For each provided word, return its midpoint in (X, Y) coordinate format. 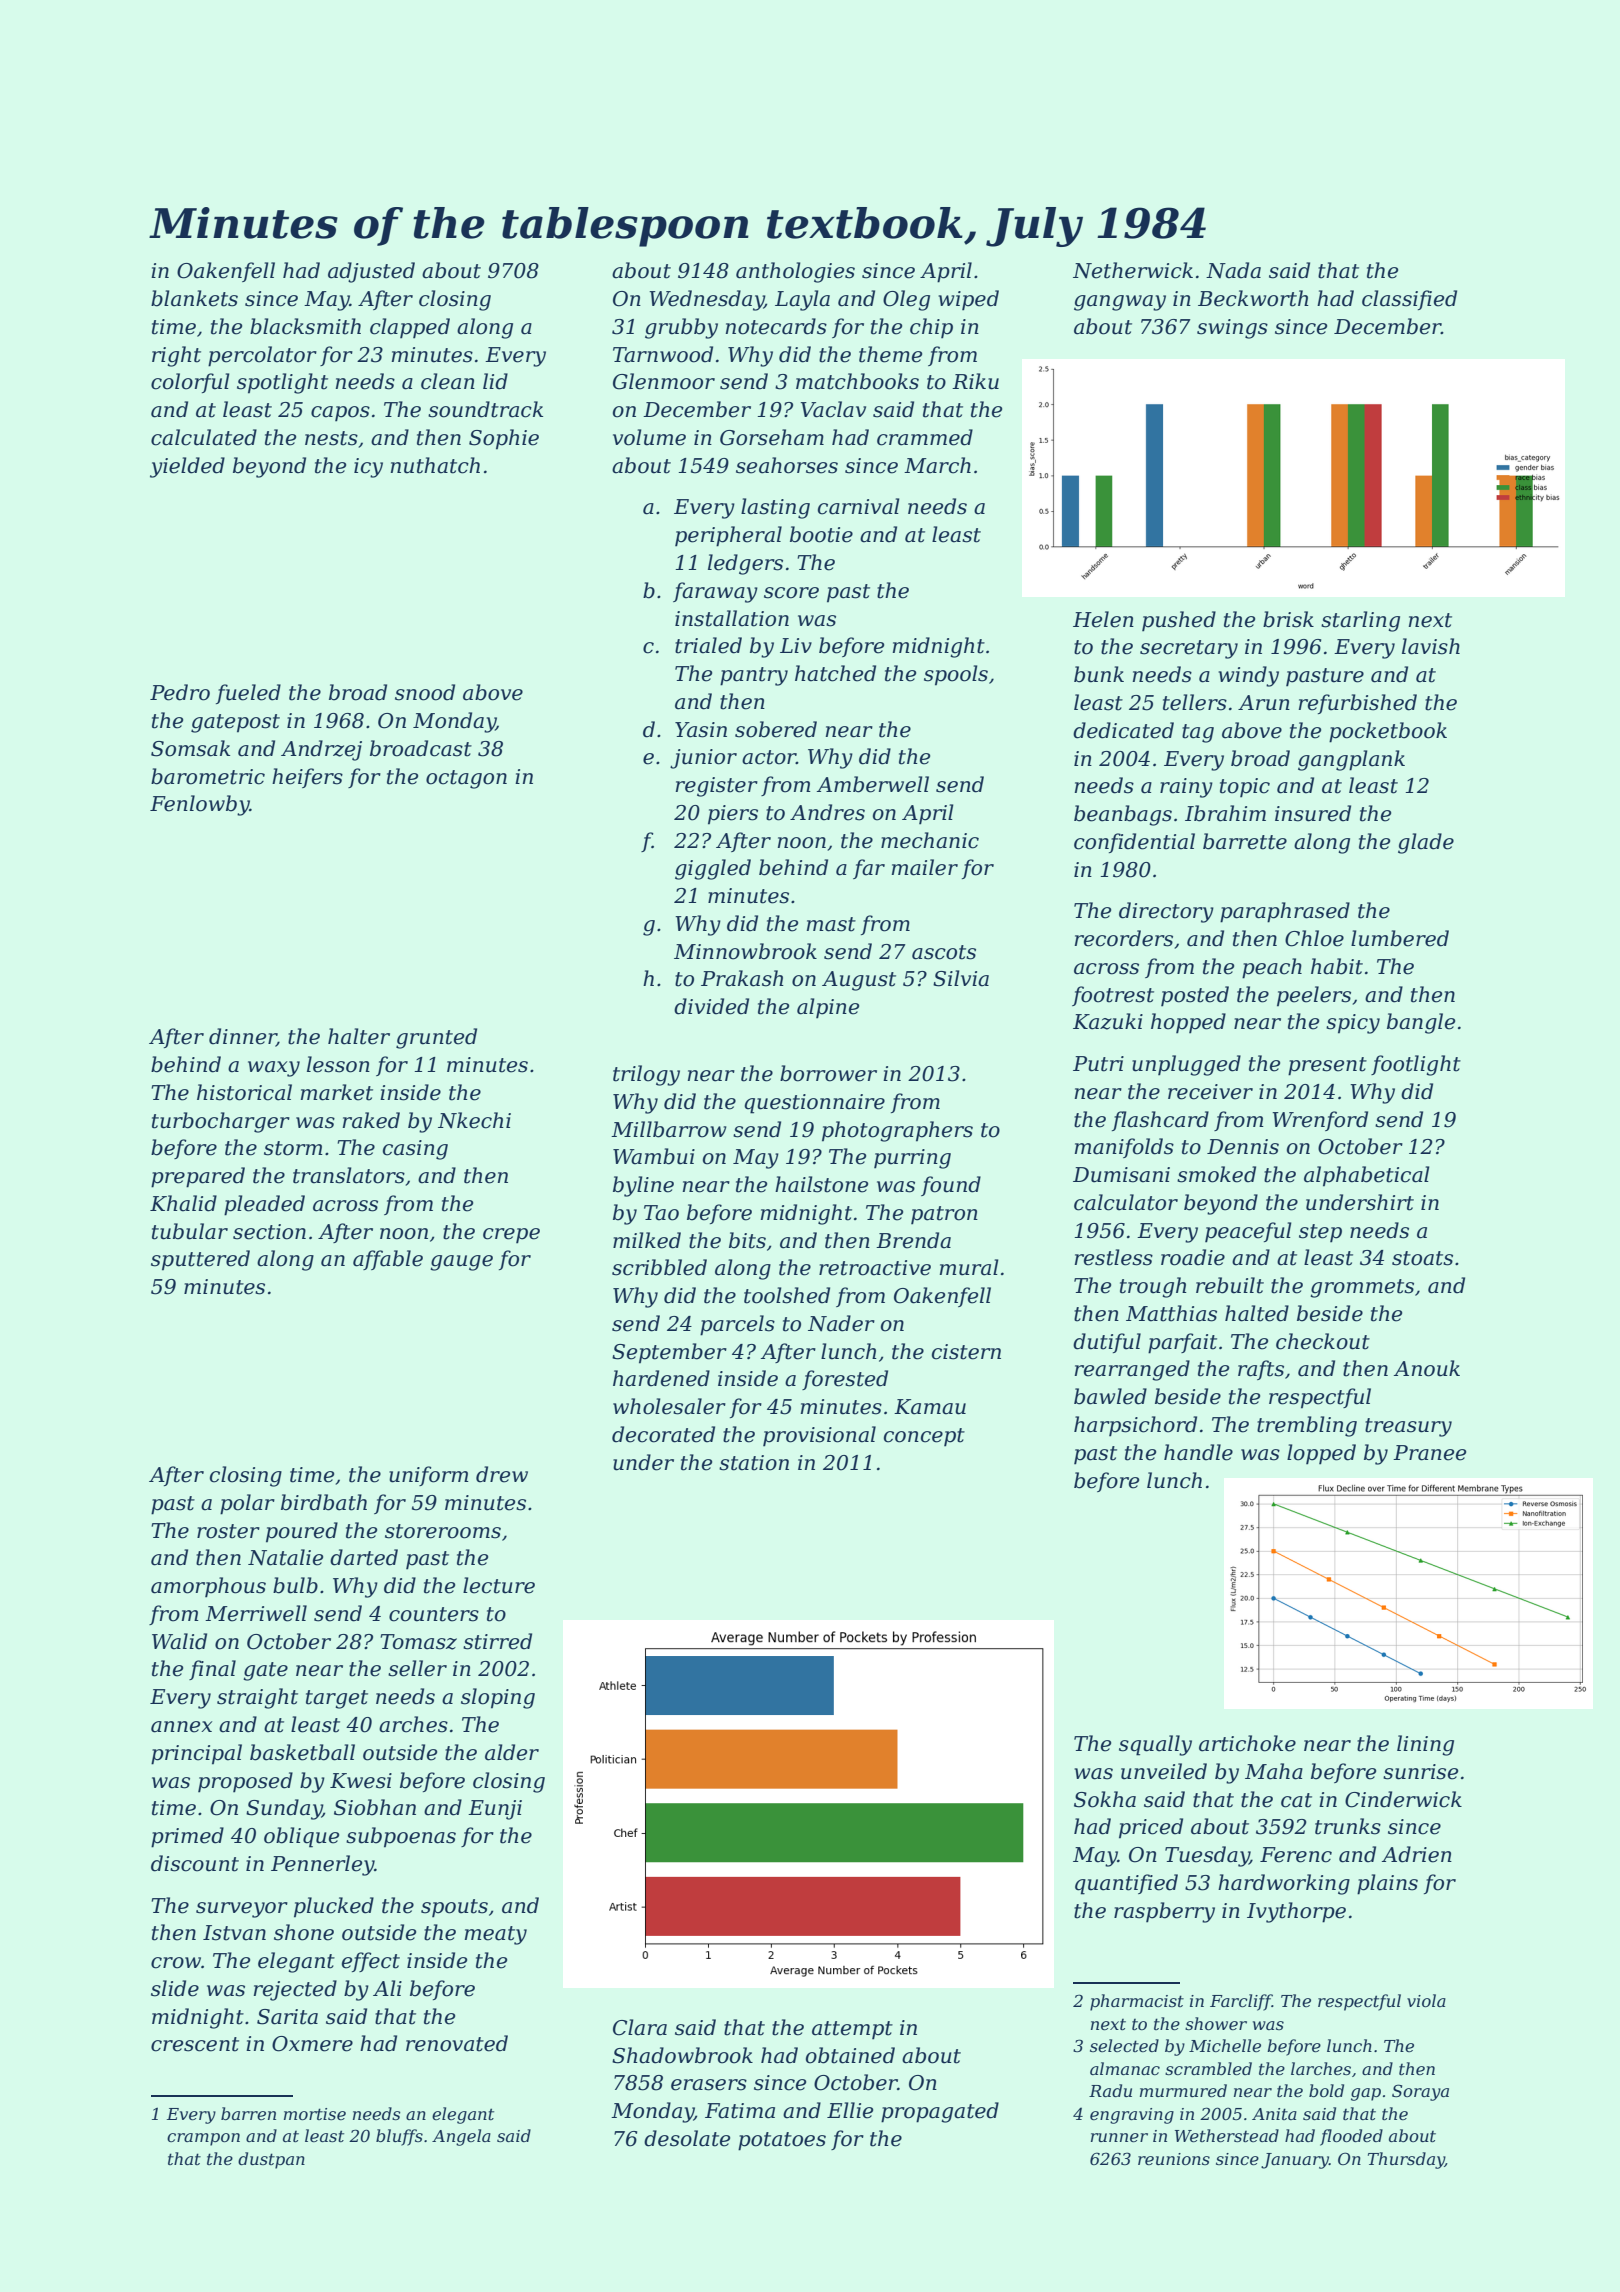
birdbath (324, 1502)
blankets (194, 298)
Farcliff (1241, 2002)
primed (187, 1837)
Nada (1233, 270)
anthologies (795, 272)
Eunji (495, 1810)
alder (512, 1752)
